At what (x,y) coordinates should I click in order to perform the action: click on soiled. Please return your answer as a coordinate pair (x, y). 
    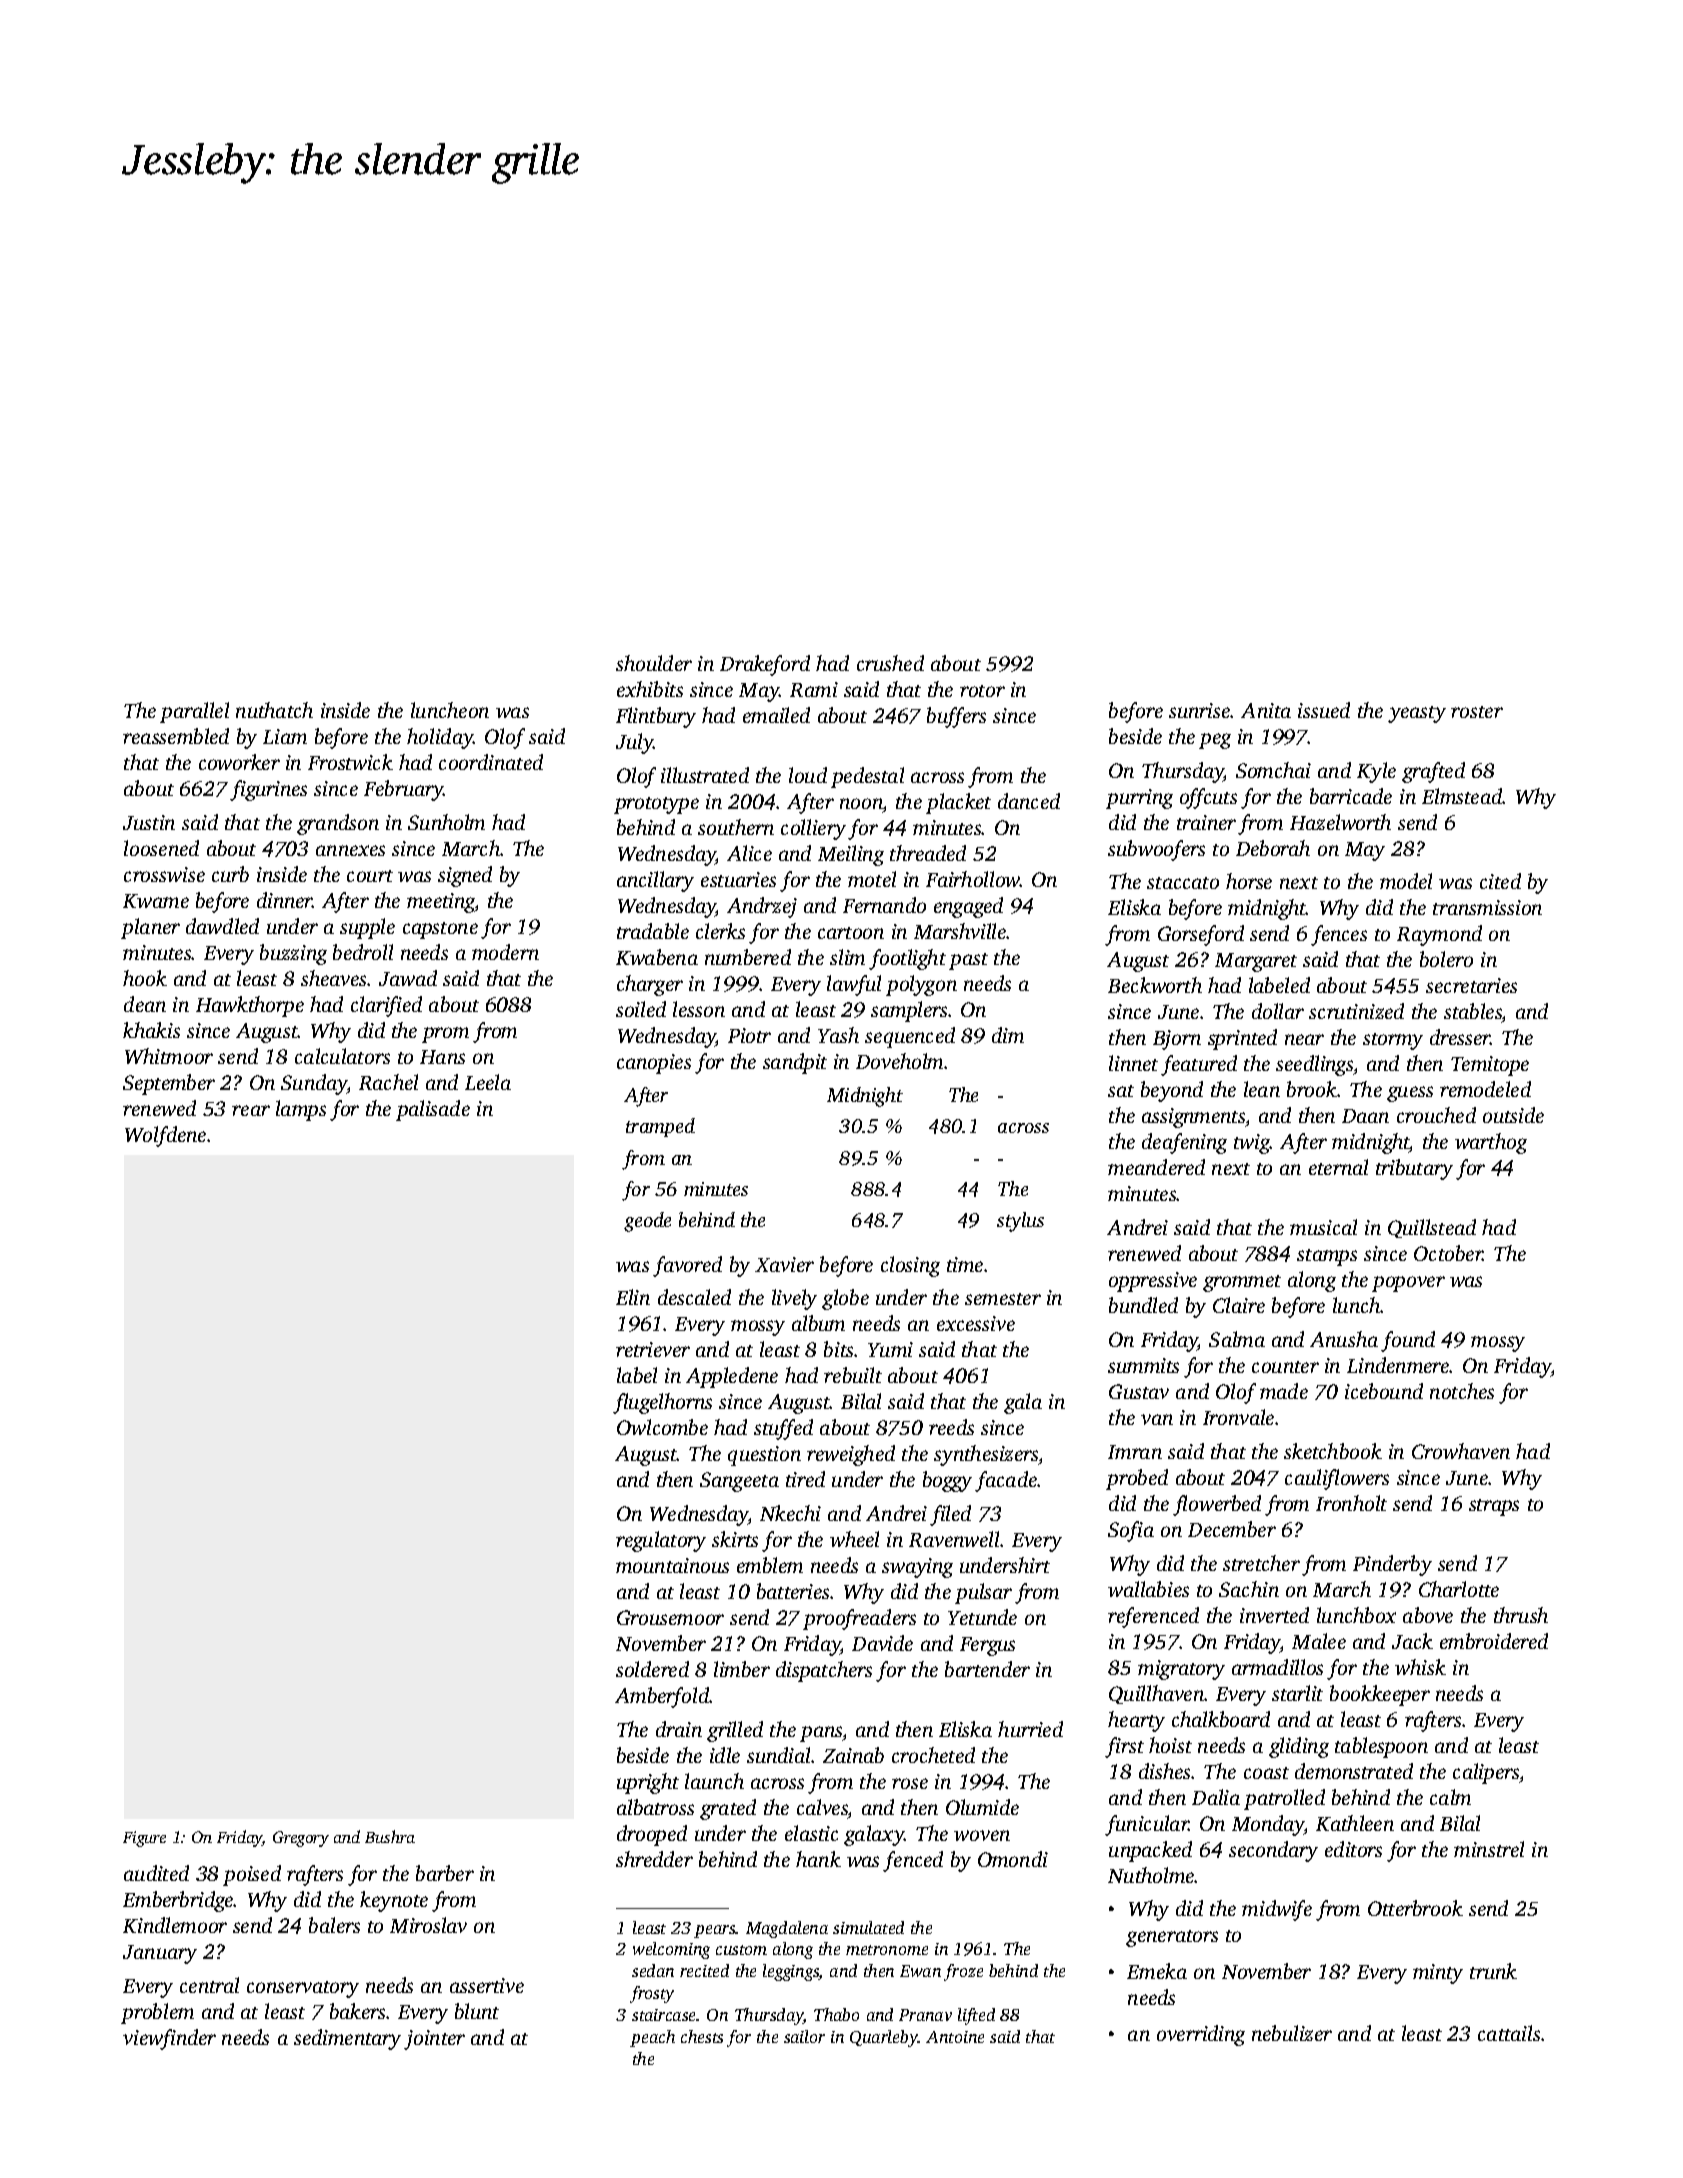
    Looking at the image, I should click on (641, 1009).
